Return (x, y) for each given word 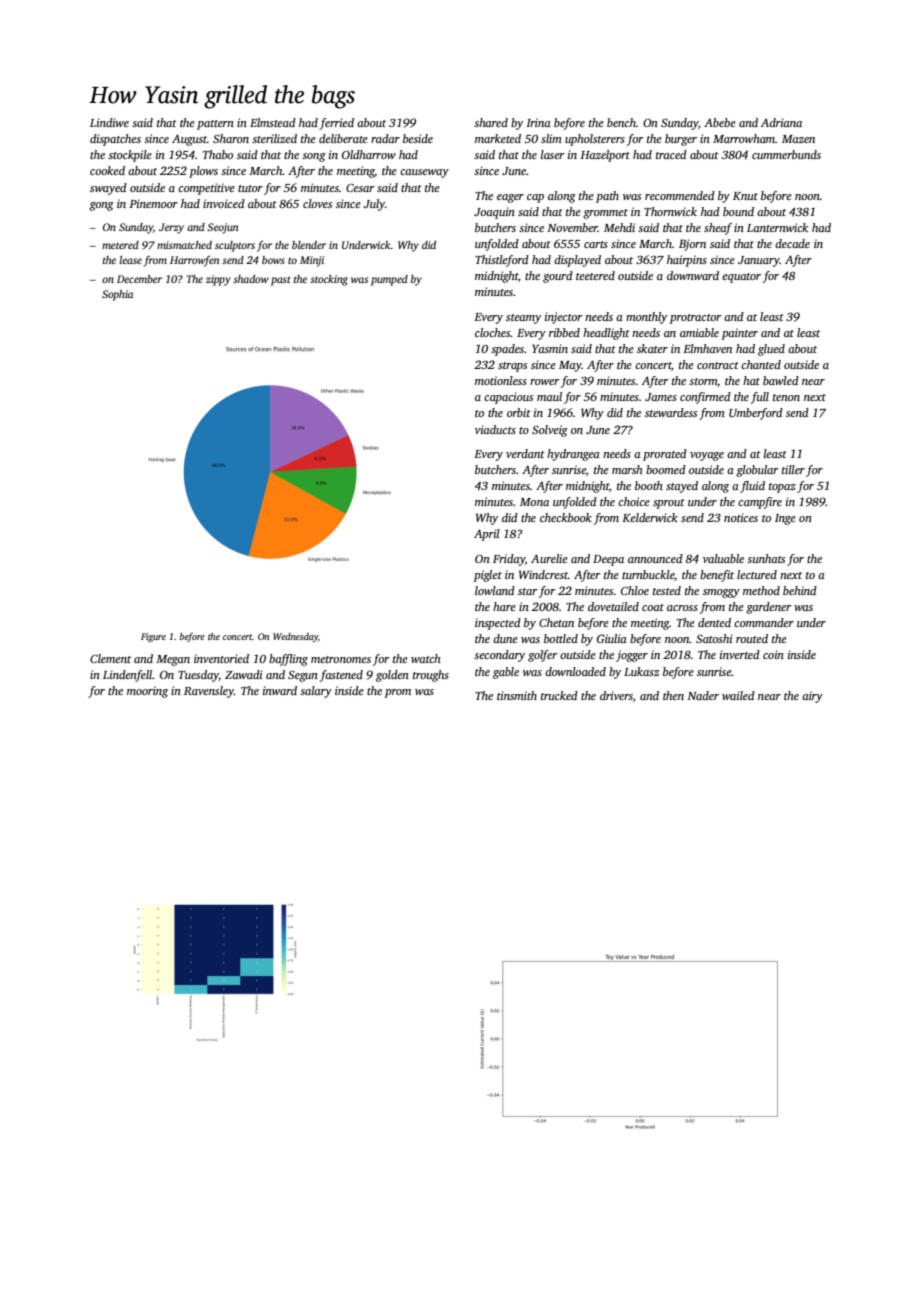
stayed (682, 487)
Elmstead (273, 122)
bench (621, 122)
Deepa (608, 560)
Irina (538, 122)
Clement (110, 658)
